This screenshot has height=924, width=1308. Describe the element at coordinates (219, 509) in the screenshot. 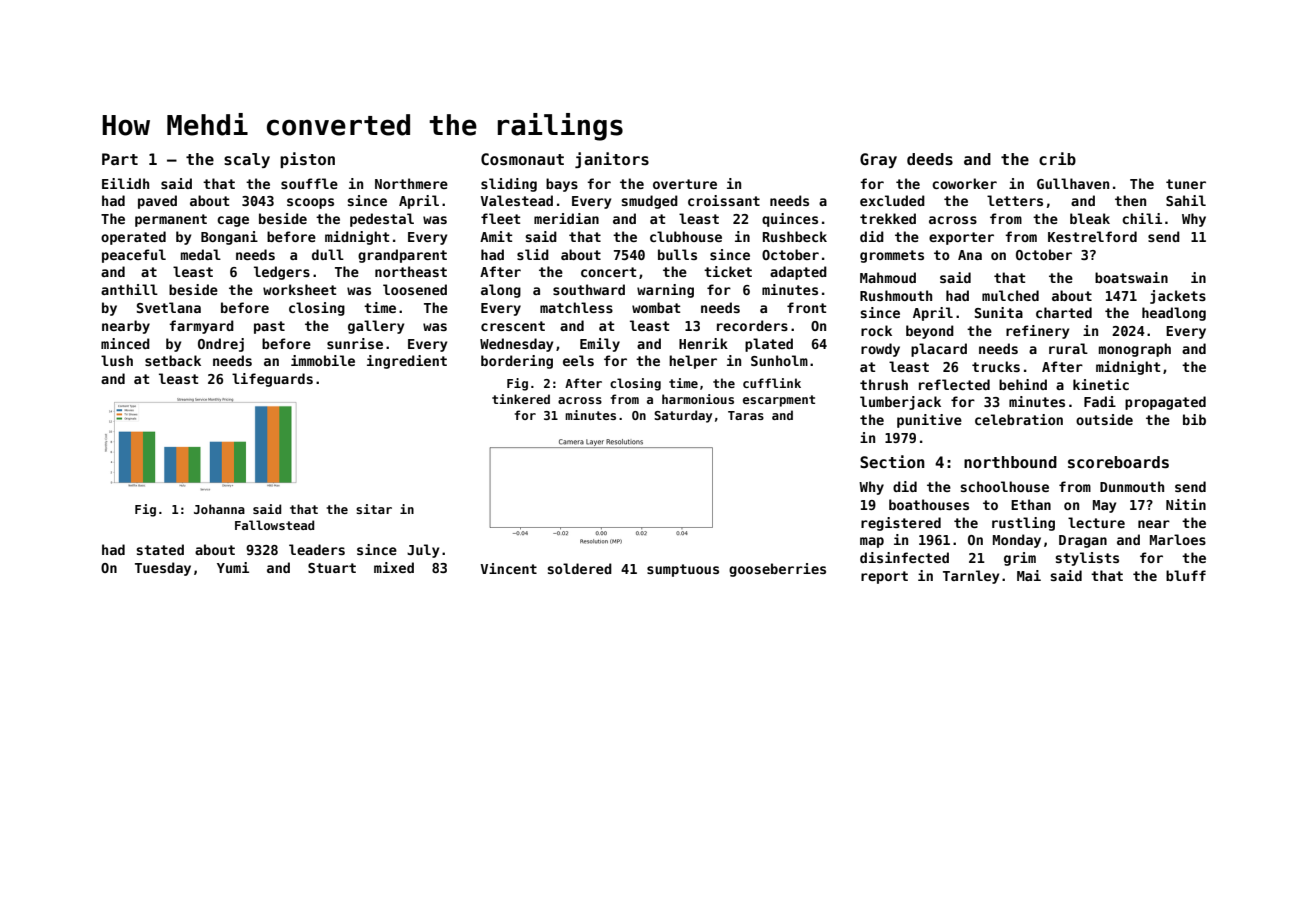

I see `Johanna` at that location.
